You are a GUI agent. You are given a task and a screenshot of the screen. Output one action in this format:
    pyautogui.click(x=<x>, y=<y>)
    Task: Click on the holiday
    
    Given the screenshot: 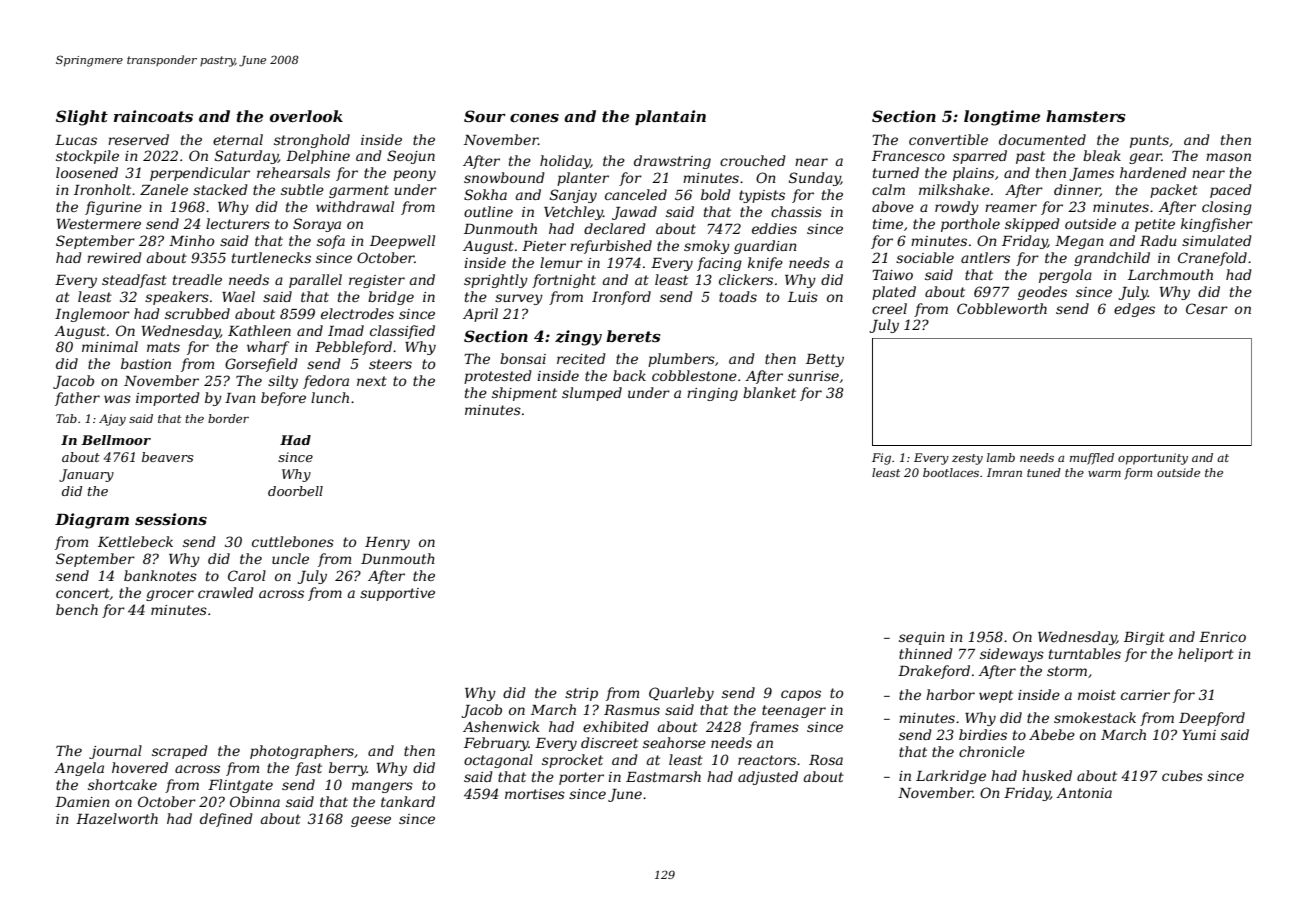 What is the action you would take?
    pyautogui.click(x=565, y=162)
